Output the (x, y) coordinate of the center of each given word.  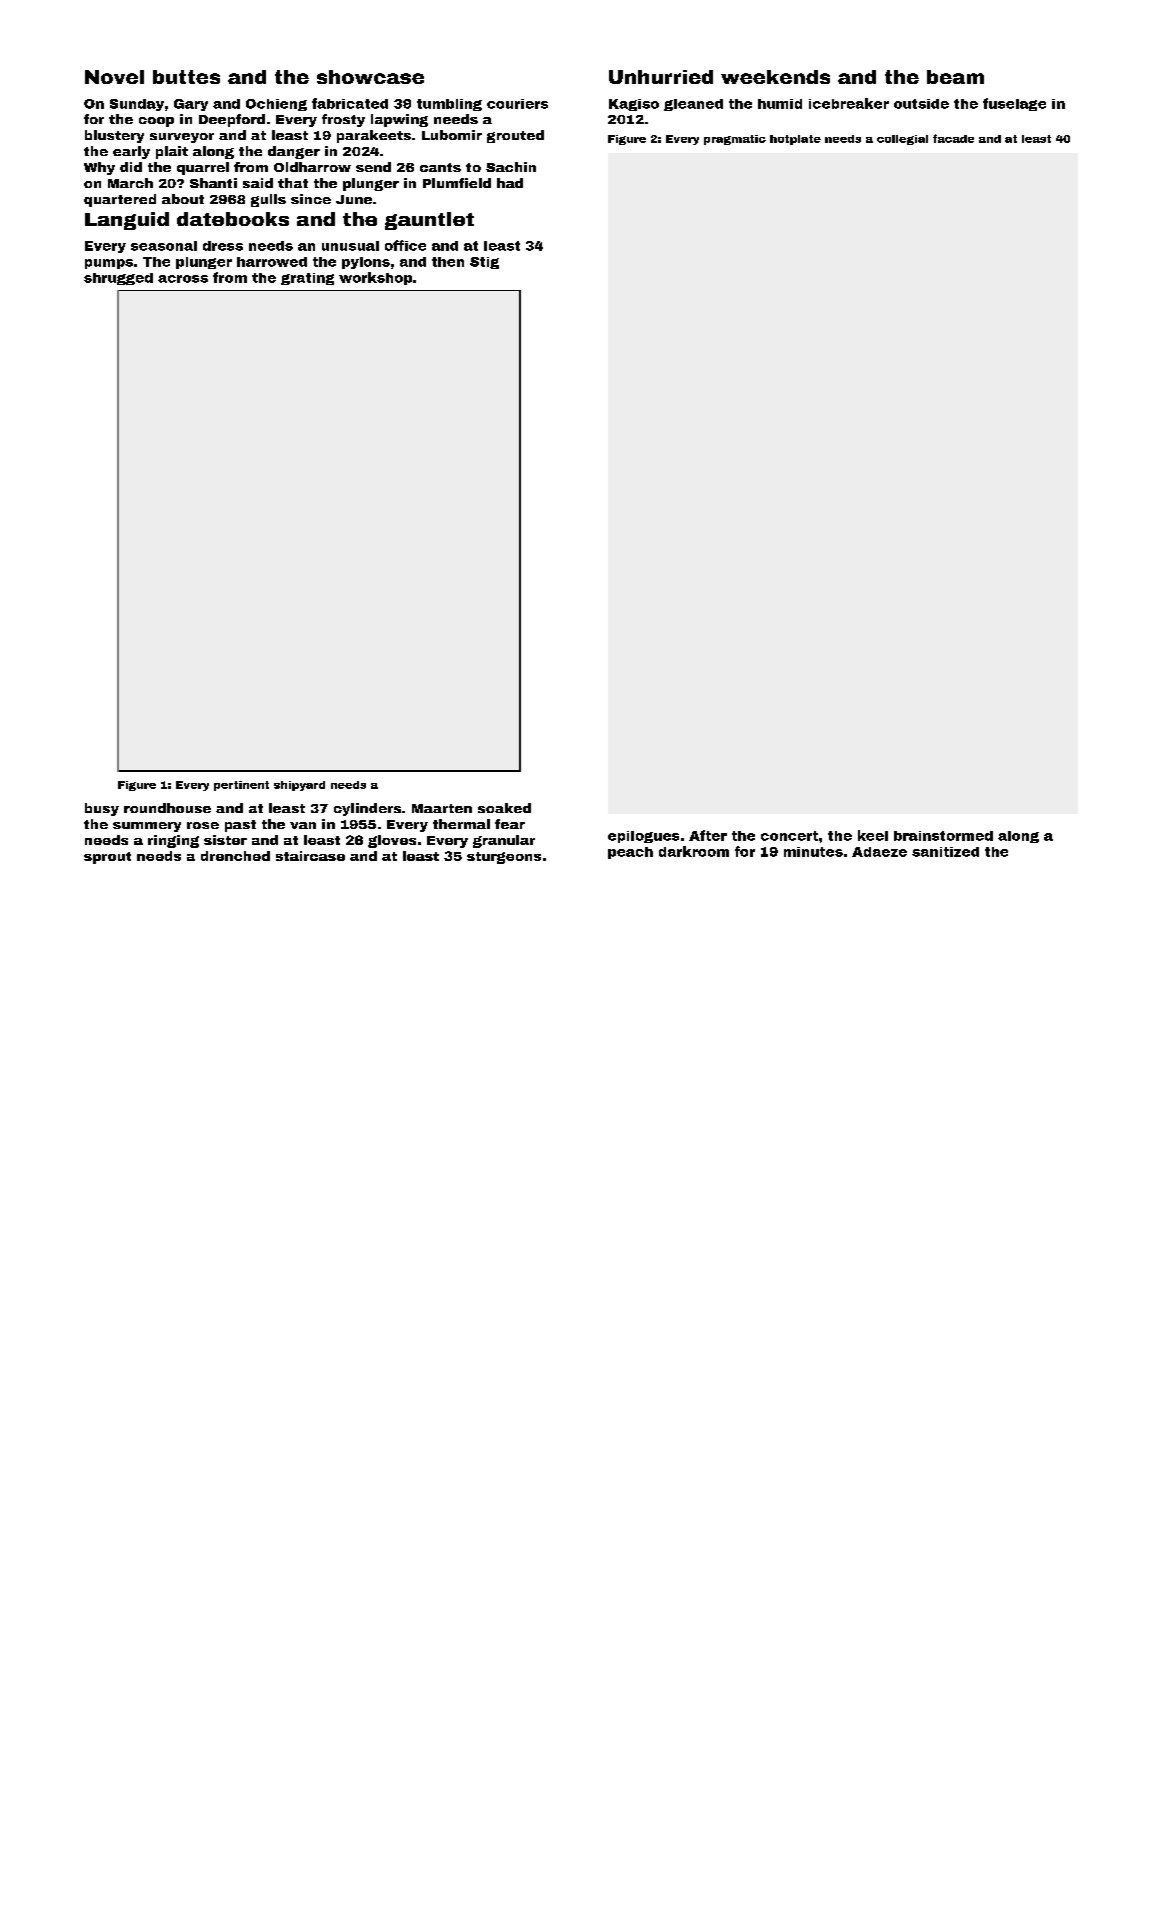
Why (99, 168)
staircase (310, 856)
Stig (484, 263)
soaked (504, 808)
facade (953, 138)
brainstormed (943, 836)
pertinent (241, 786)
